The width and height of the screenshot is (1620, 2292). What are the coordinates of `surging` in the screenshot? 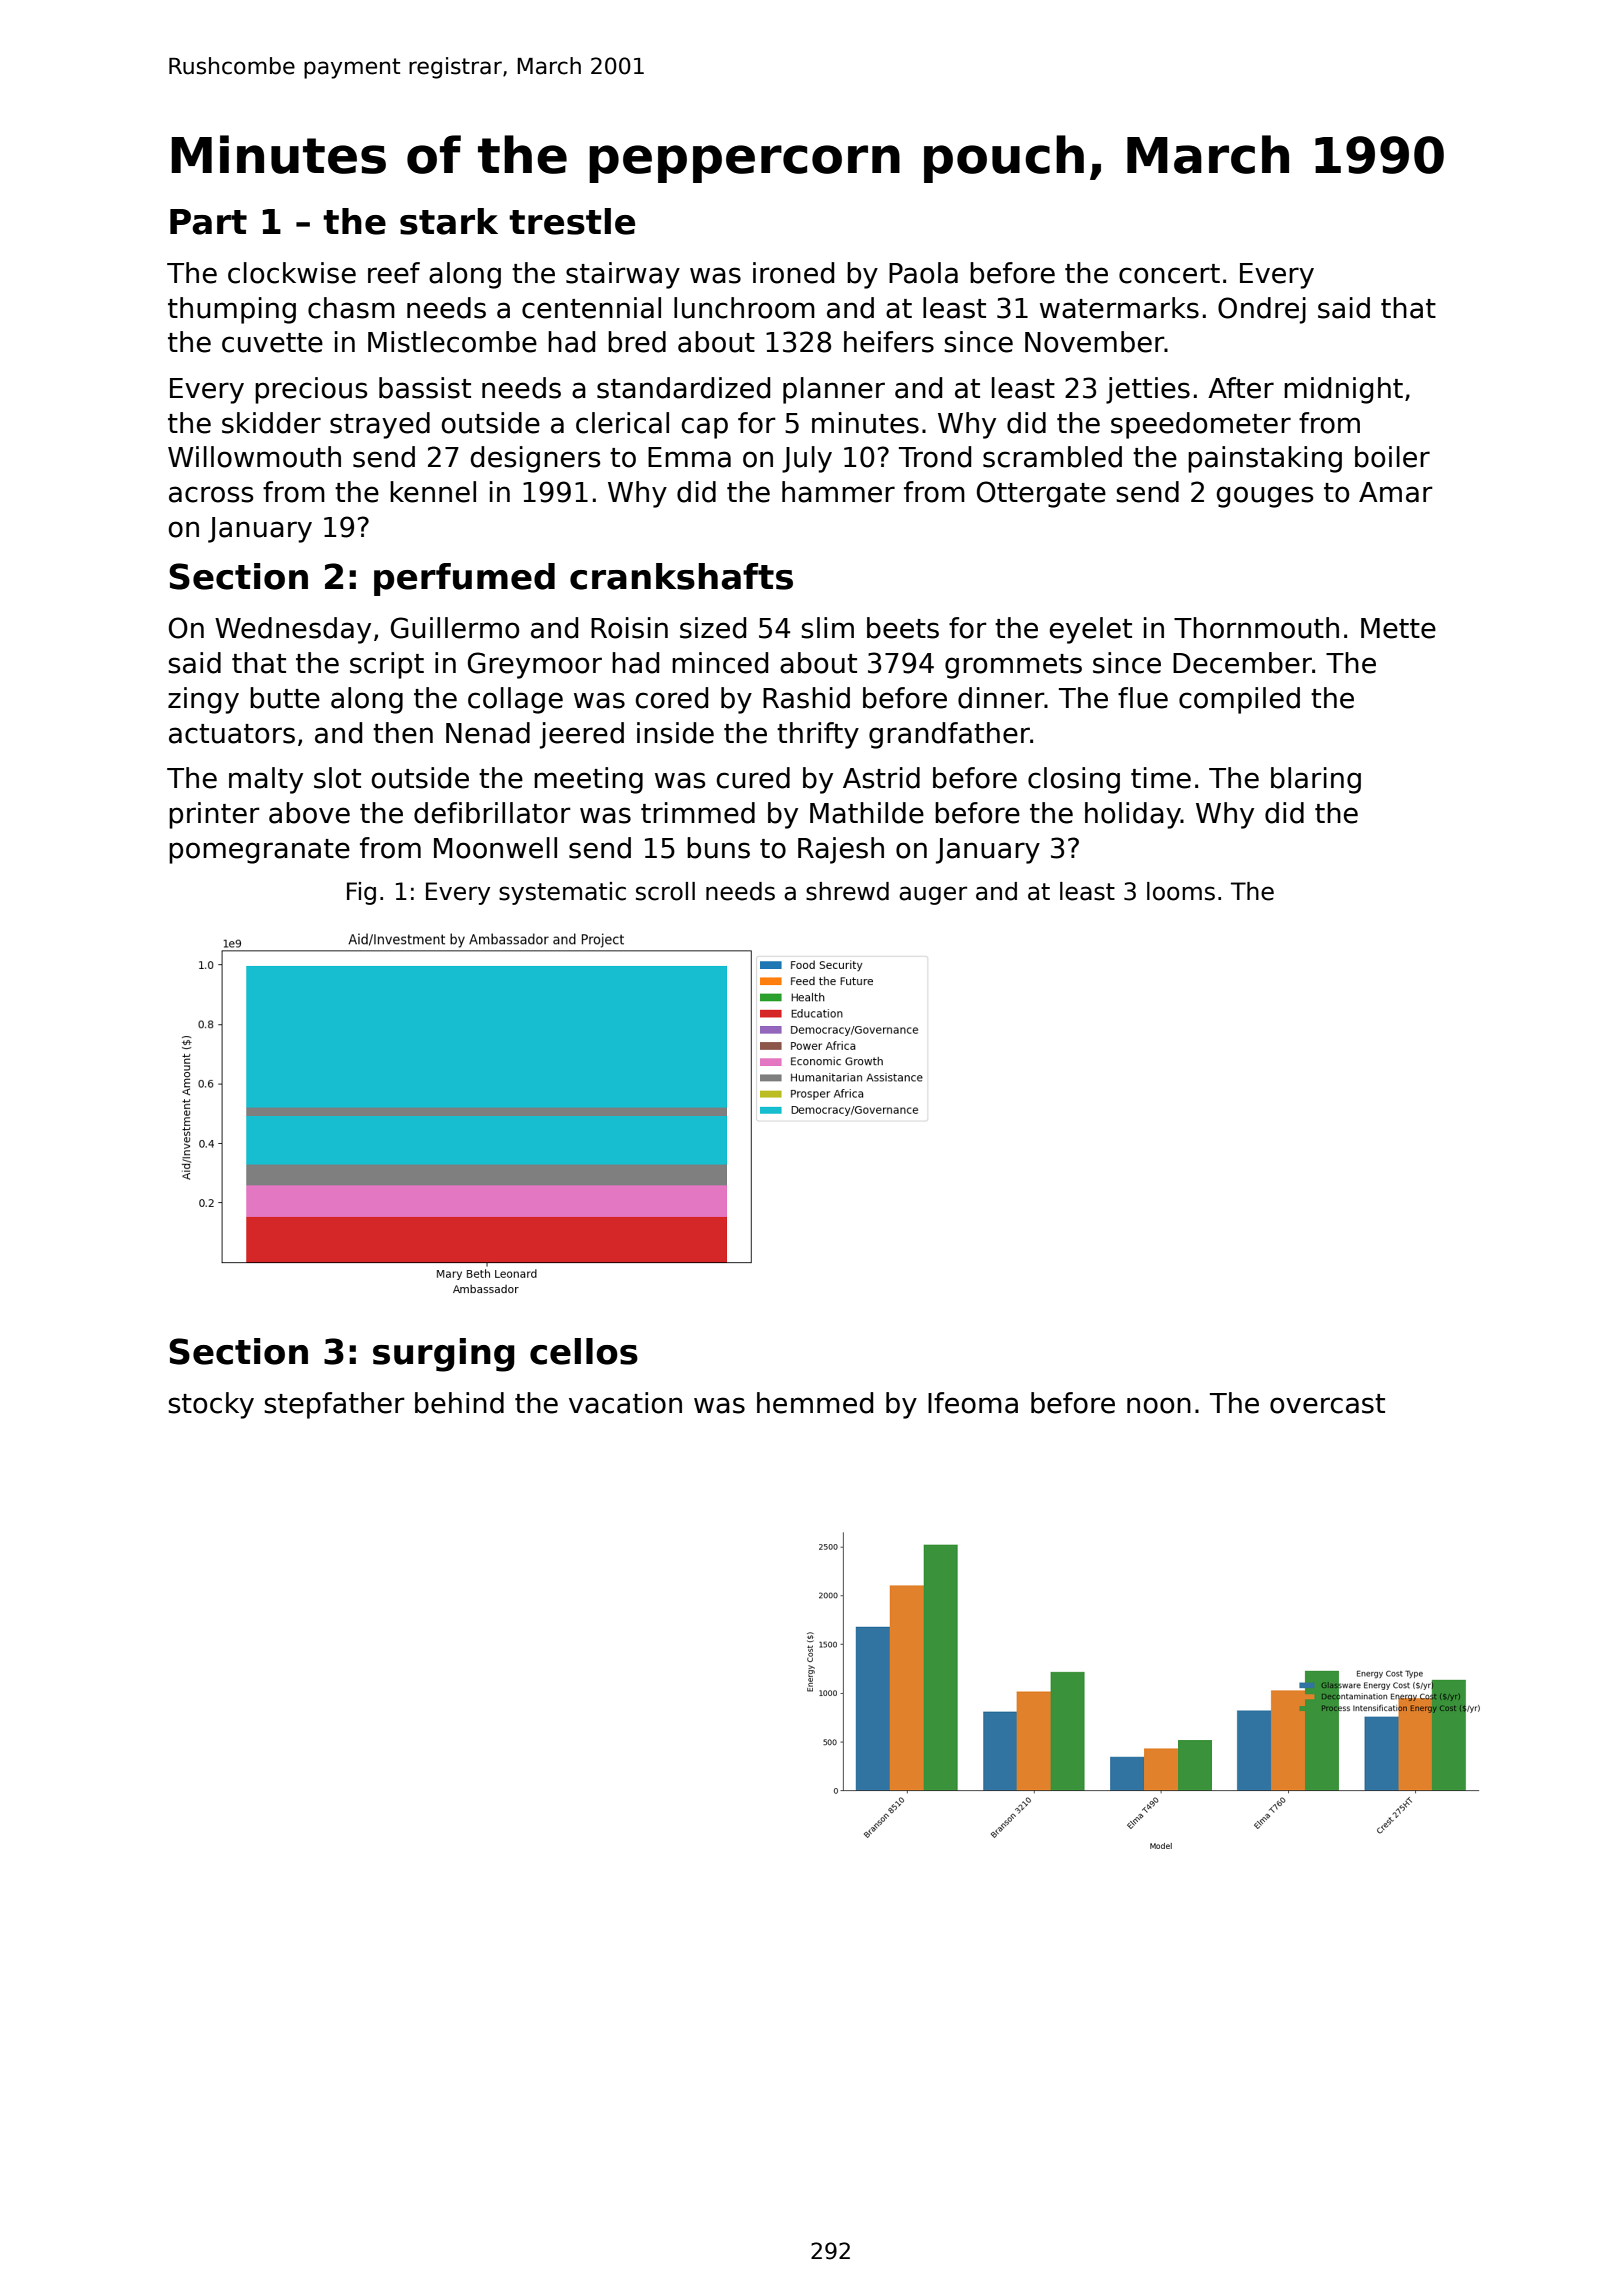 It's located at (444, 1355).
